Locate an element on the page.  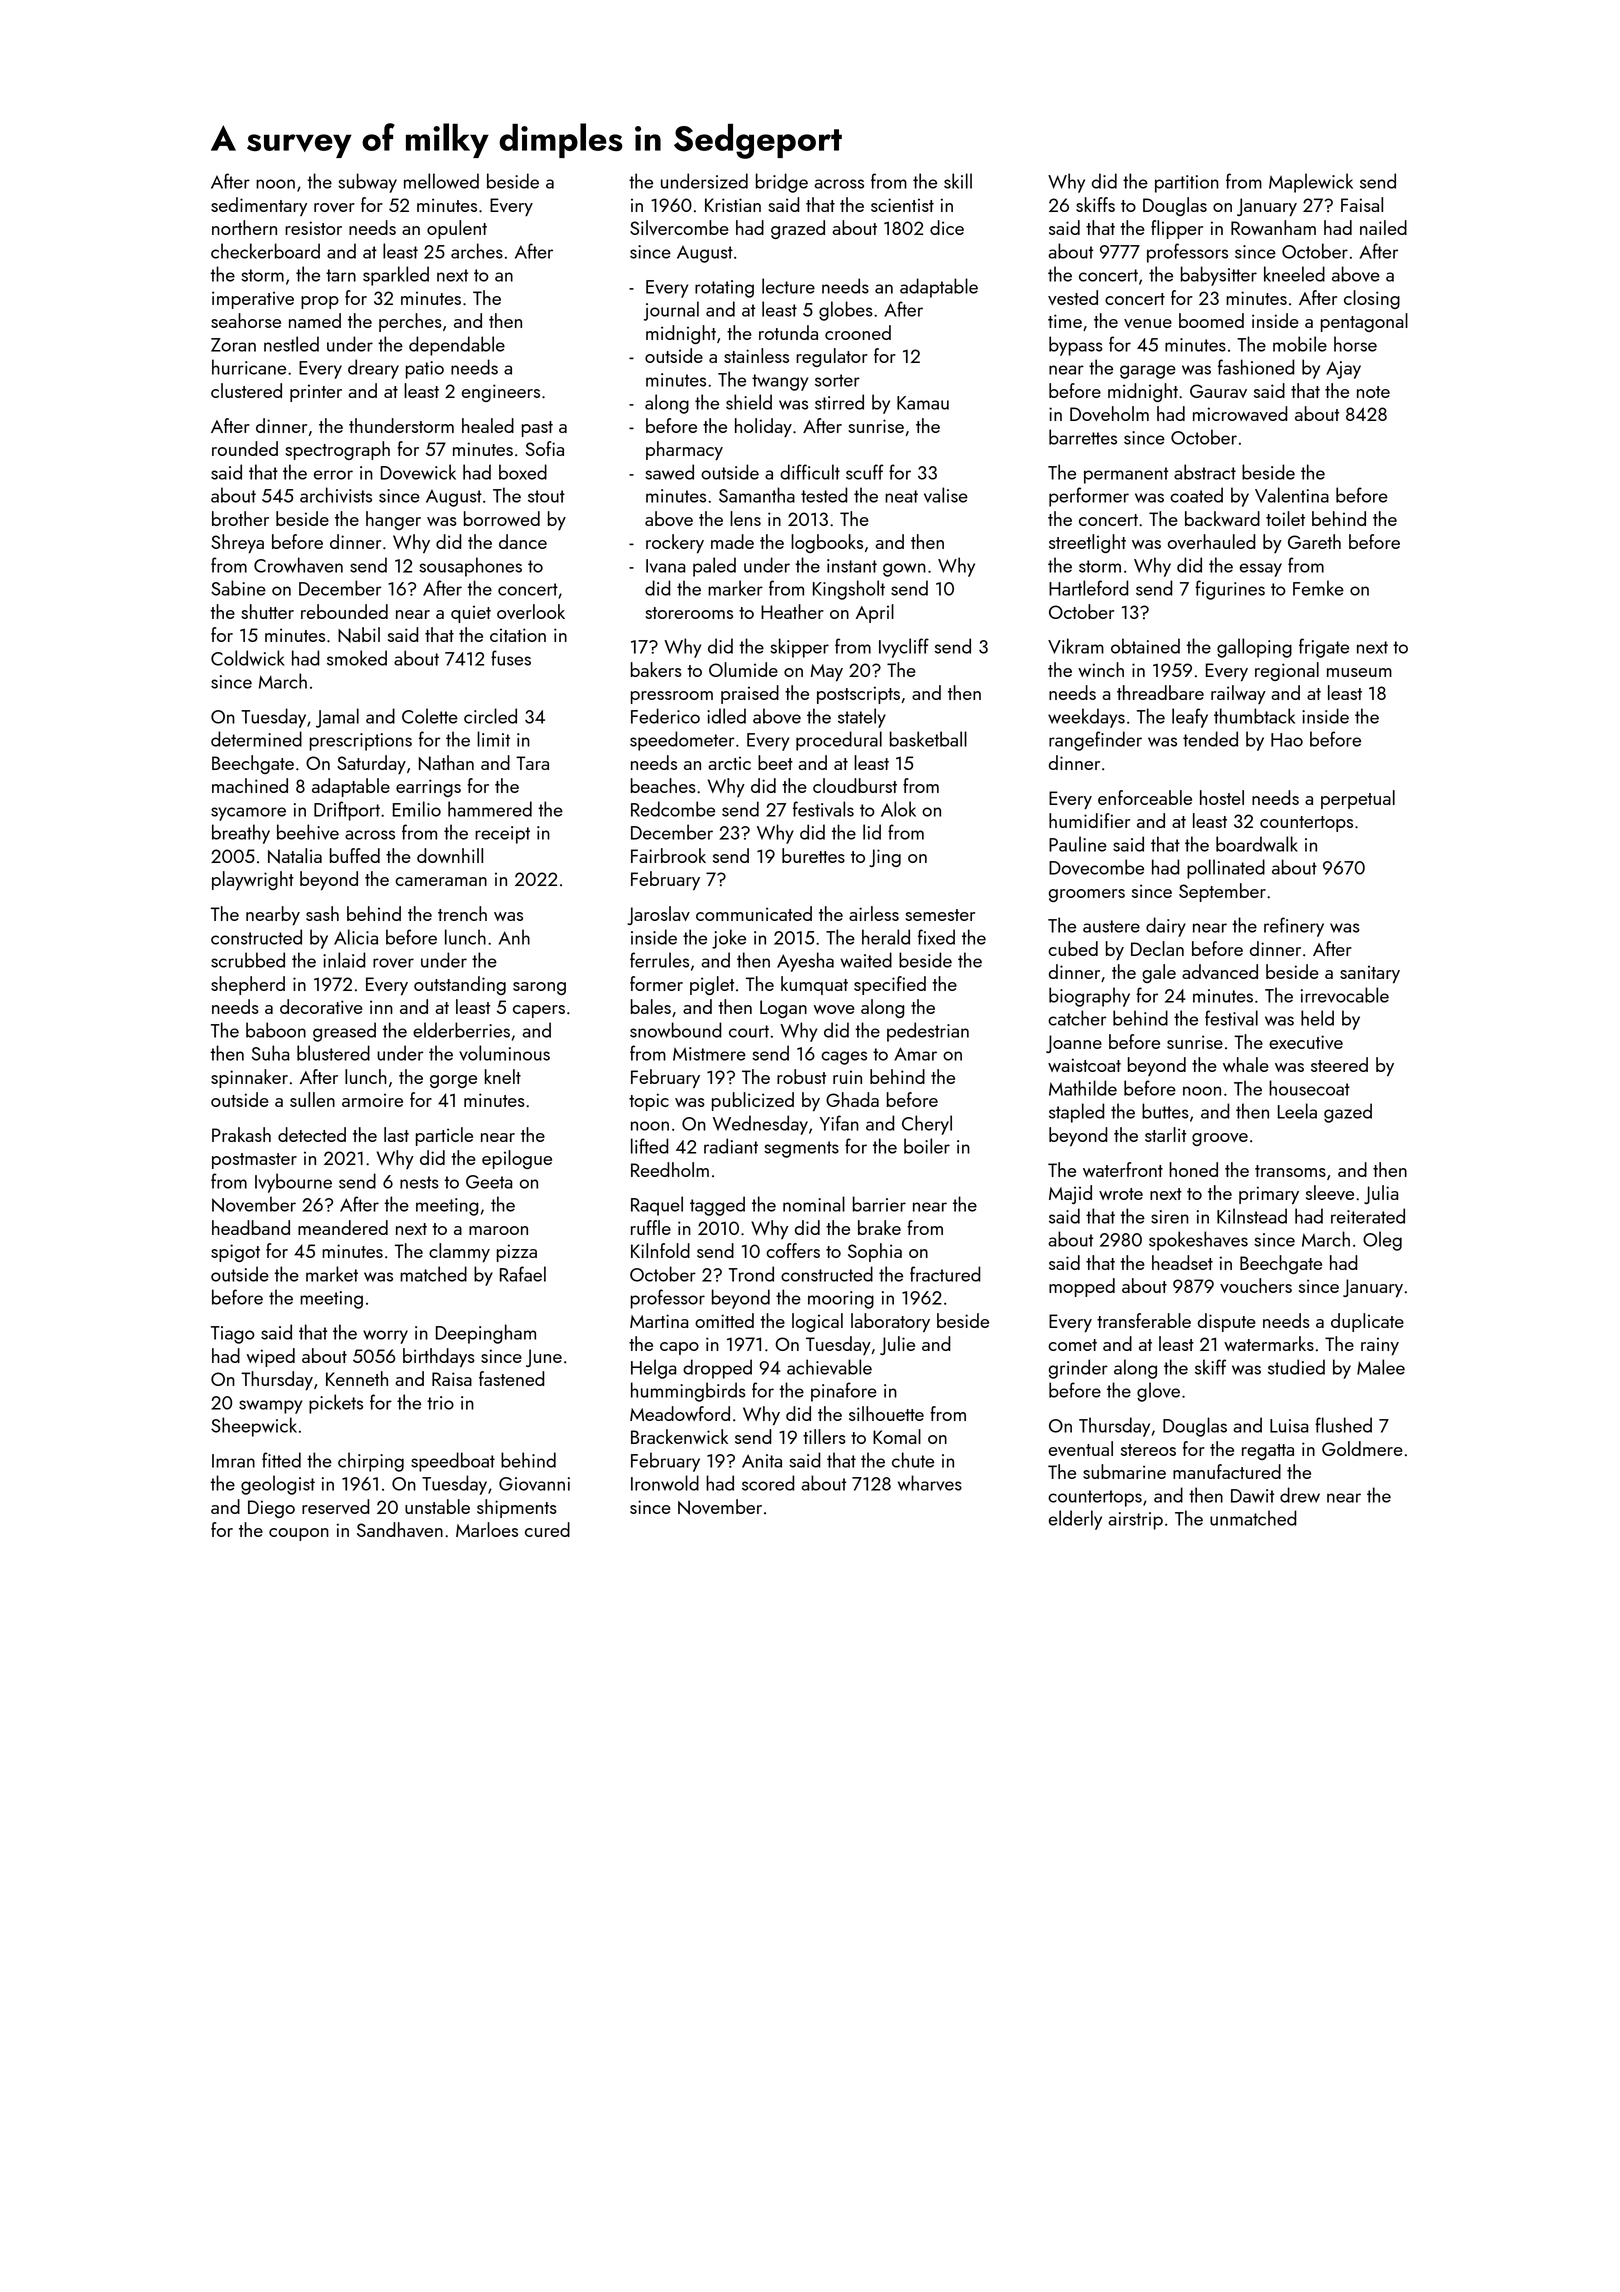
postmaster is located at coordinates (254, 1161).
